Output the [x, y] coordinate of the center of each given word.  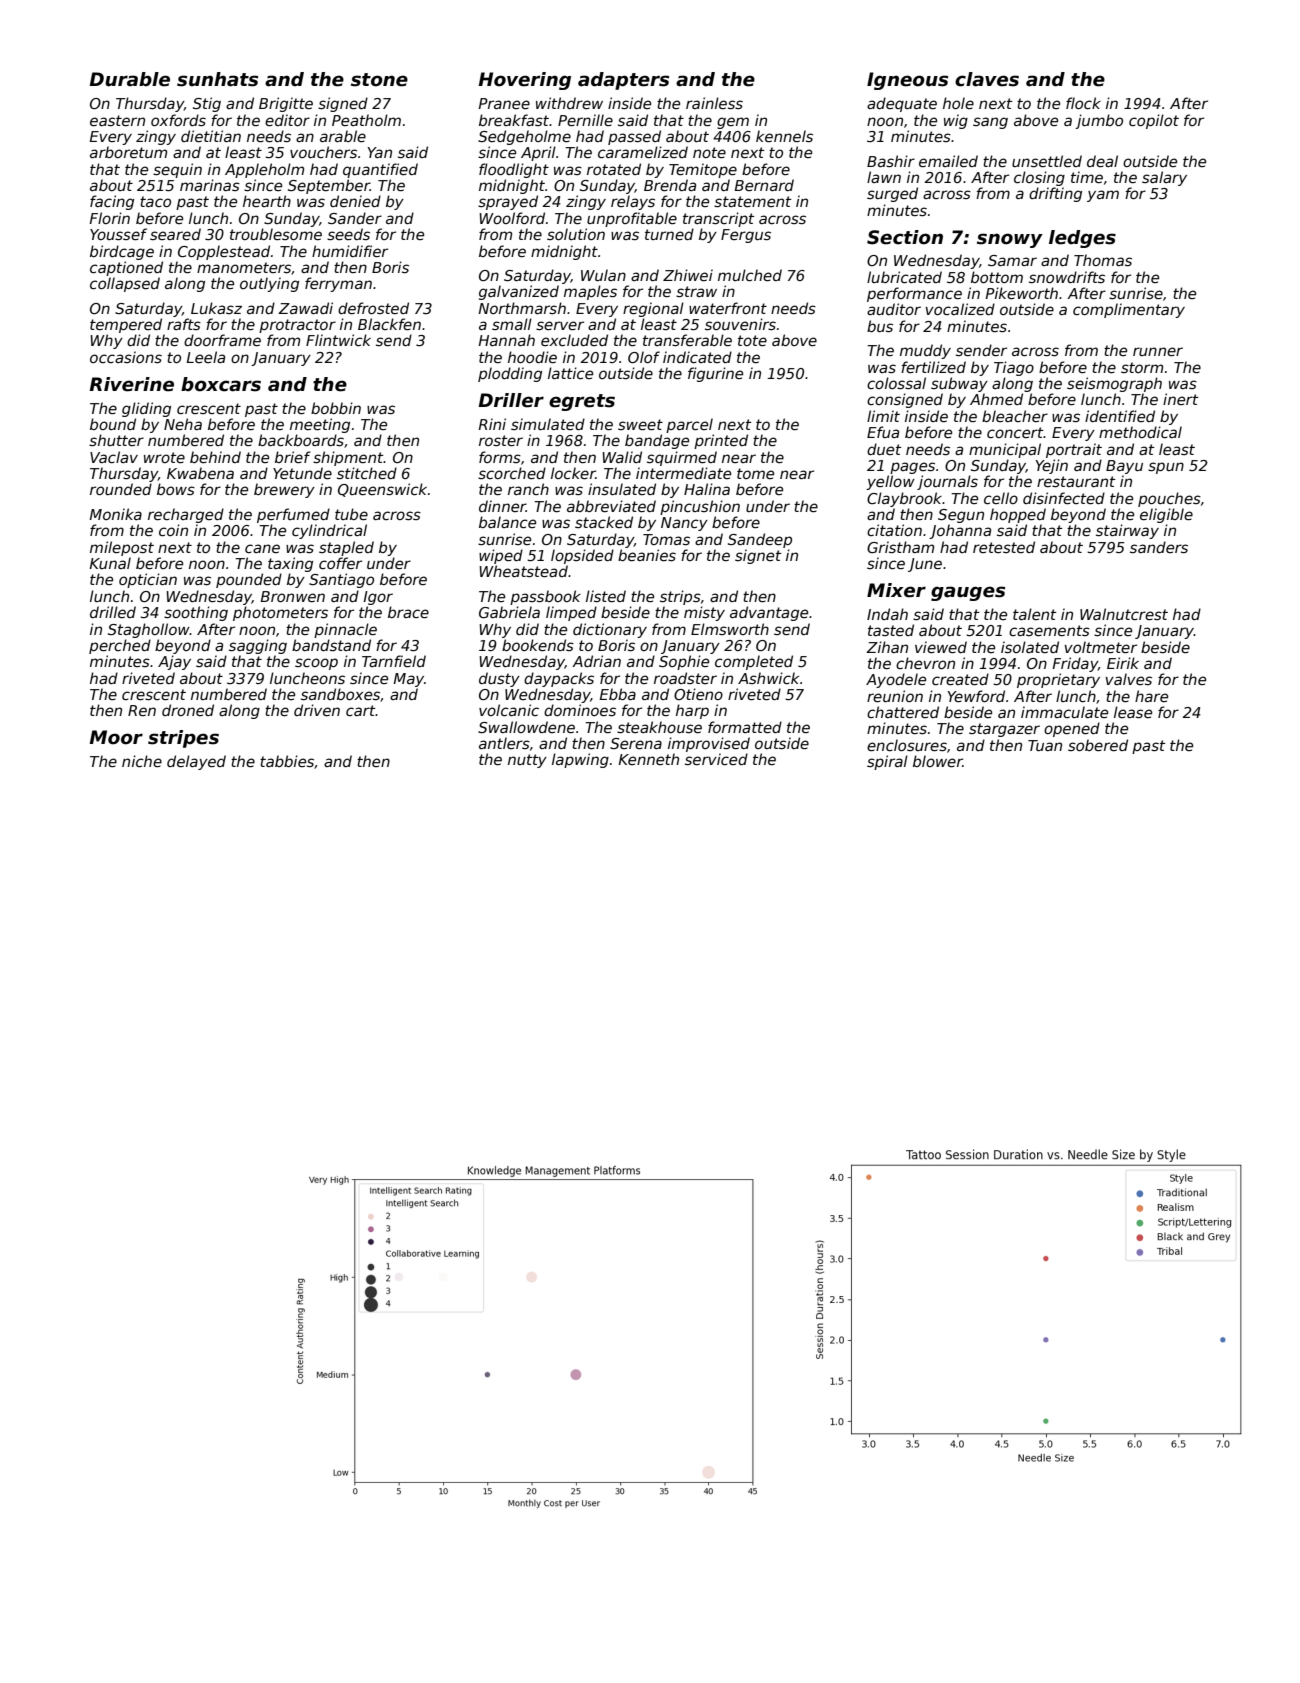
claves [987, 79]
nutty [527, 761]
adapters [624, 81]
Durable [129, 79]
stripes [183, 739]
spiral [887, 762]
